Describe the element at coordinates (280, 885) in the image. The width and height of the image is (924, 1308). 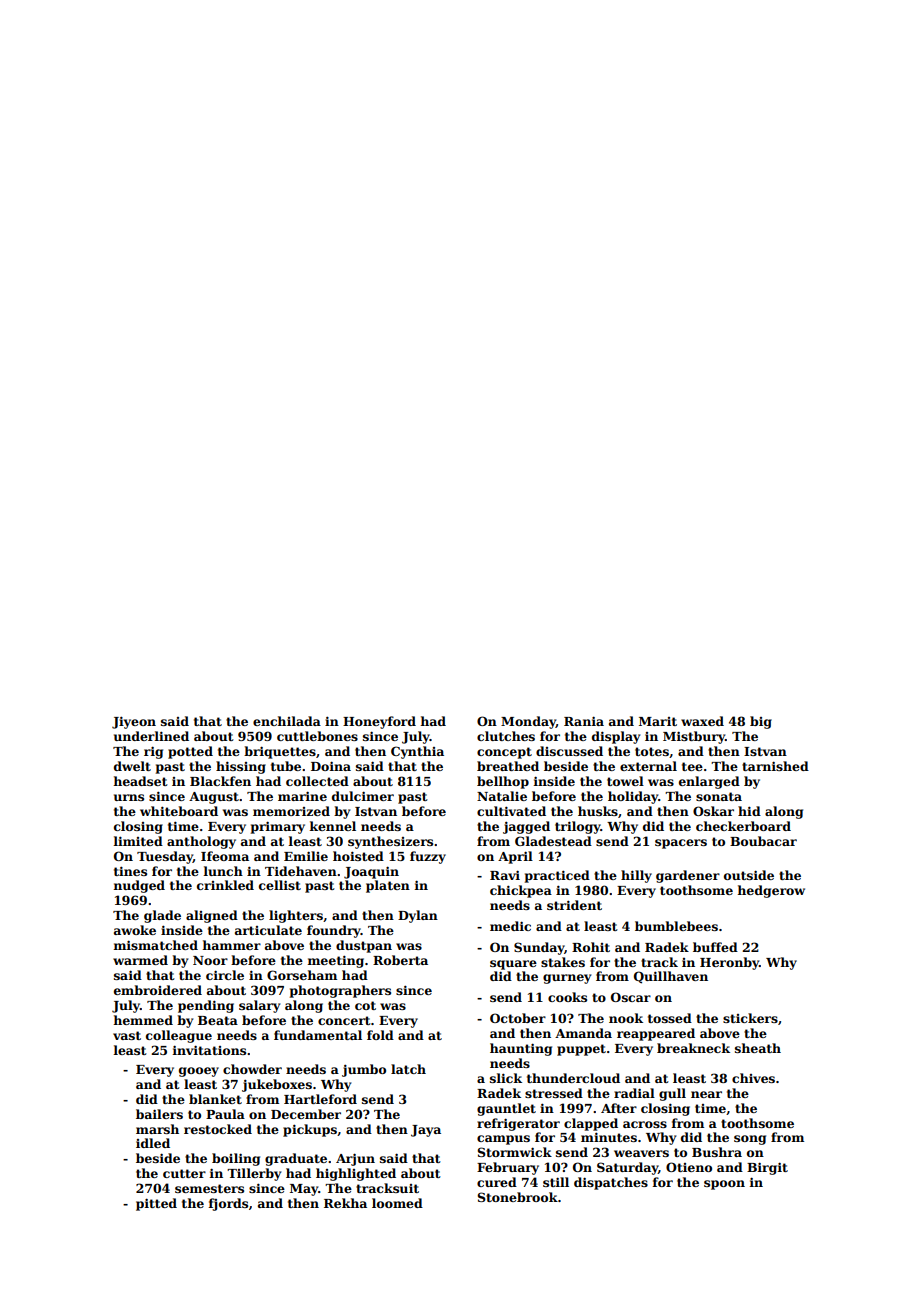
I see `cellist` at that location.
